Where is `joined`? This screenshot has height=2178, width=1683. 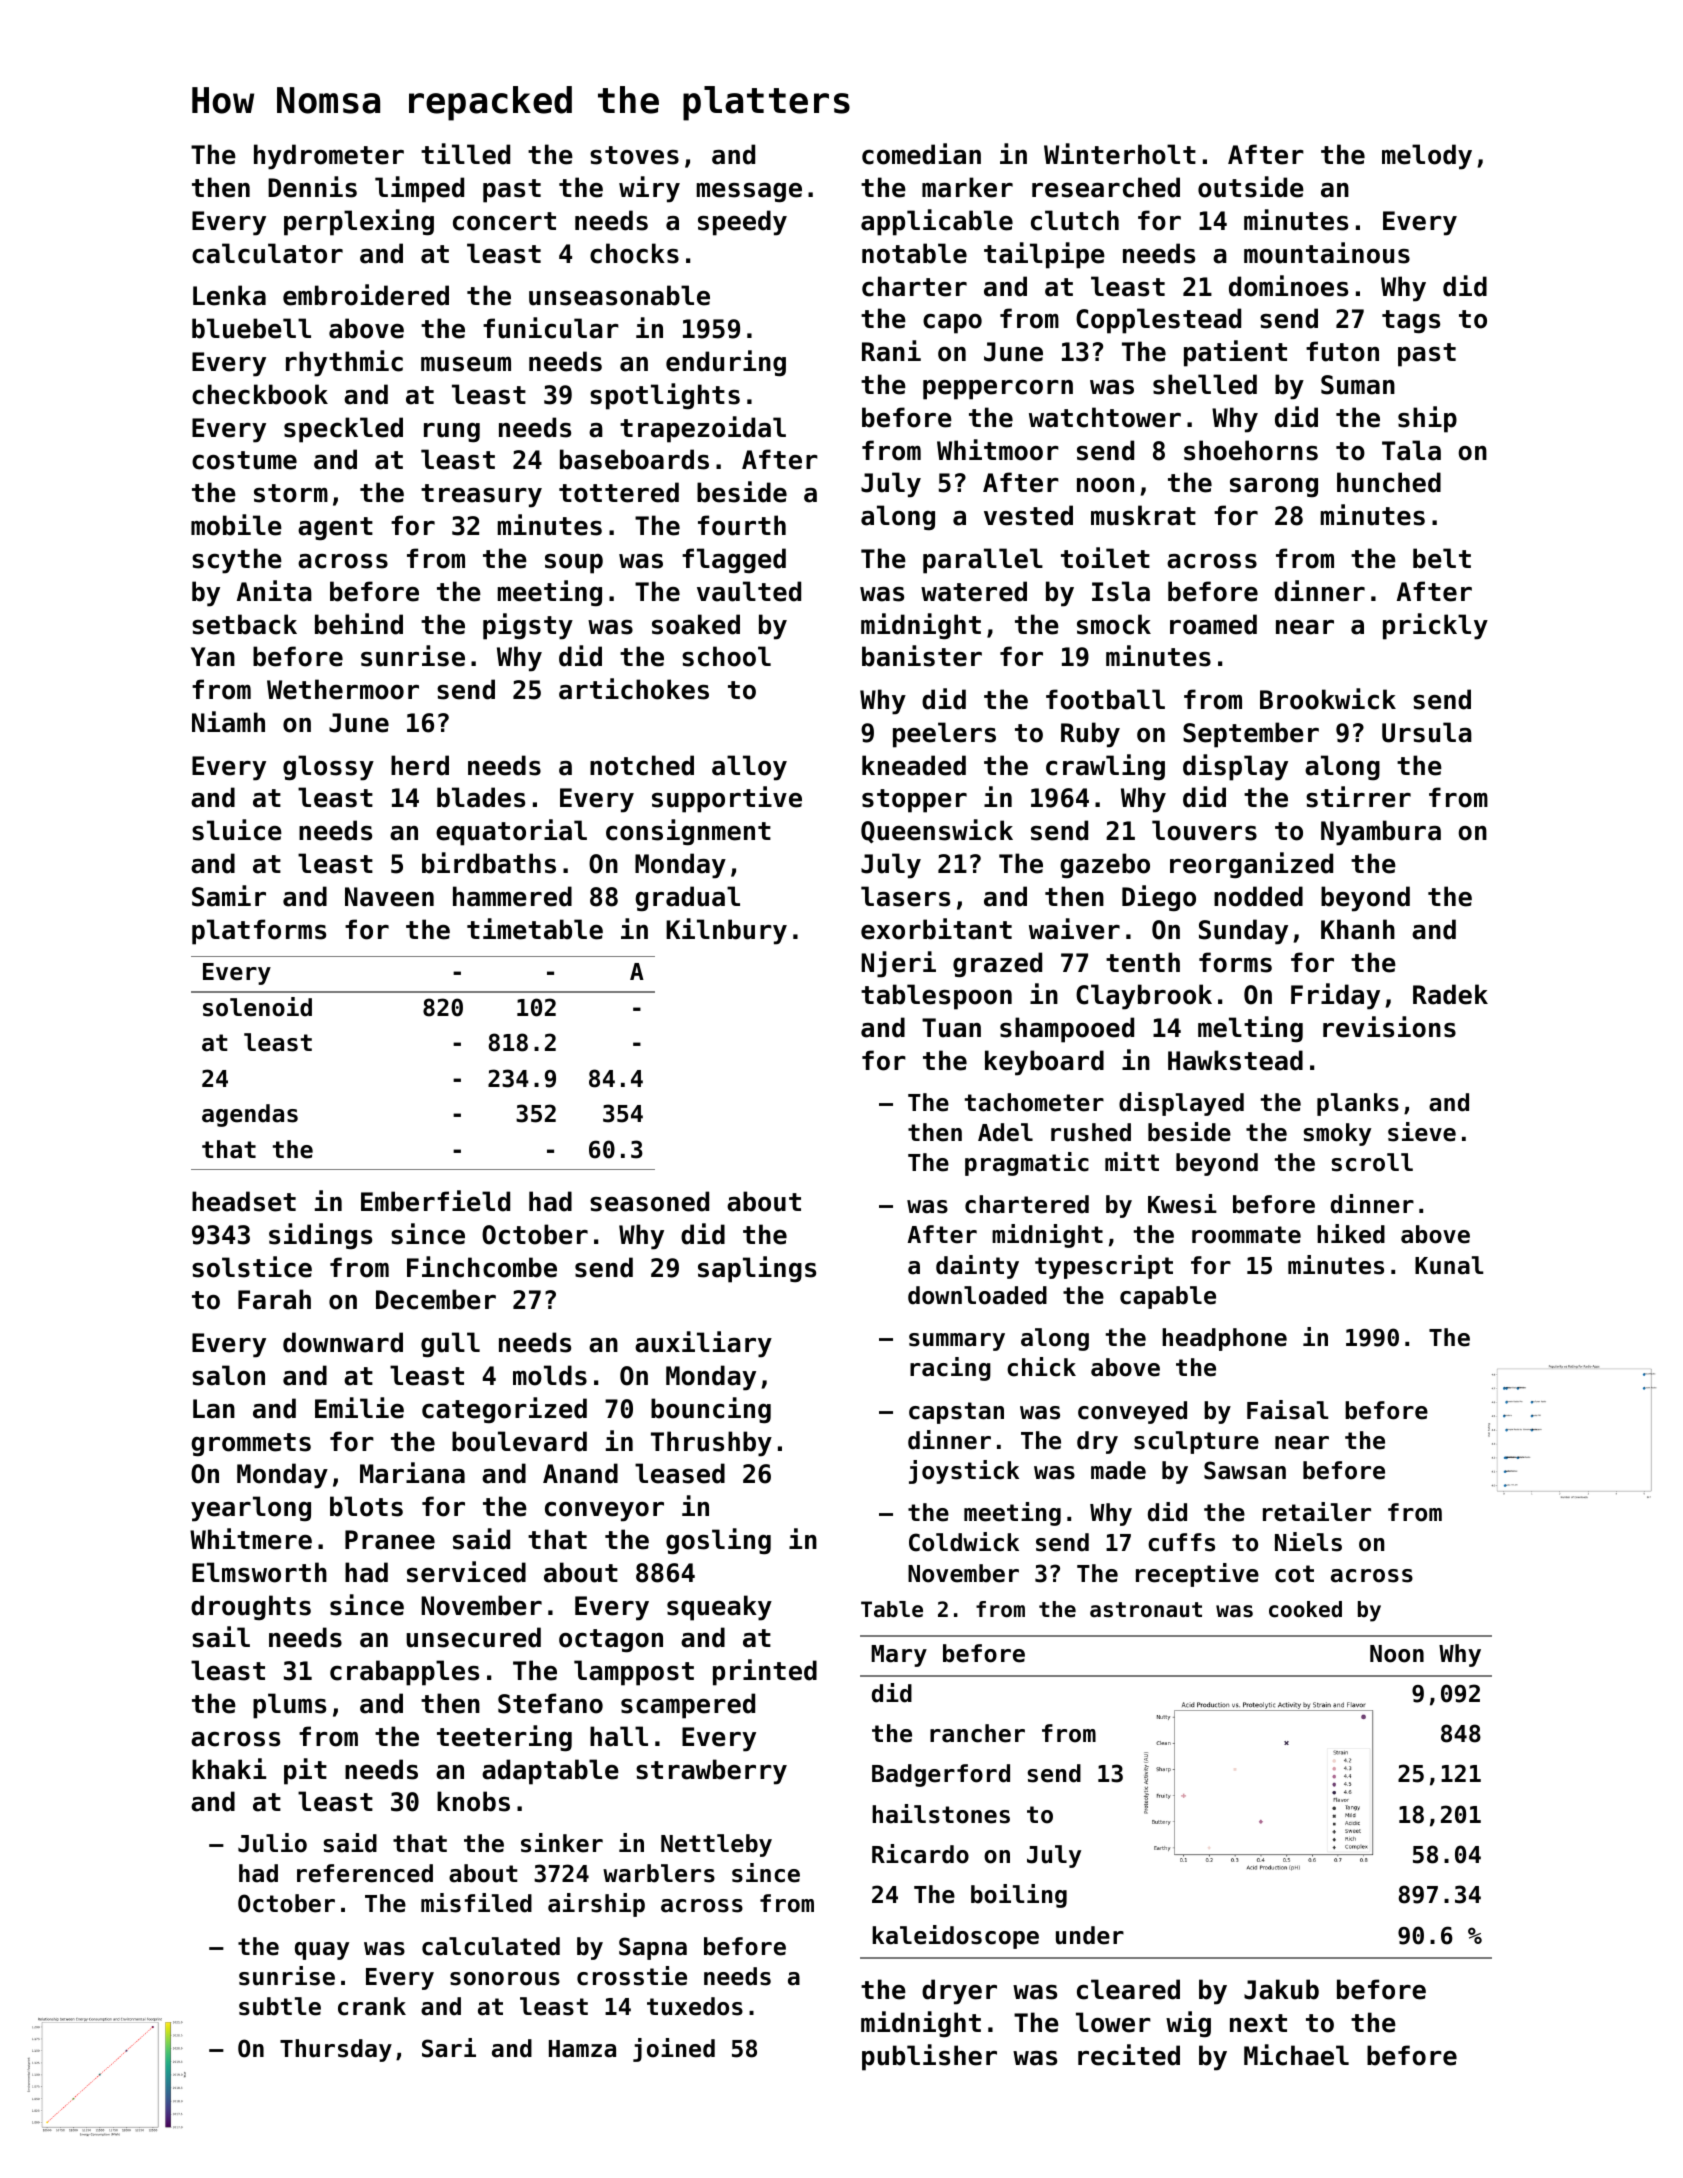
joined is located at coordinates (674, 2050).
